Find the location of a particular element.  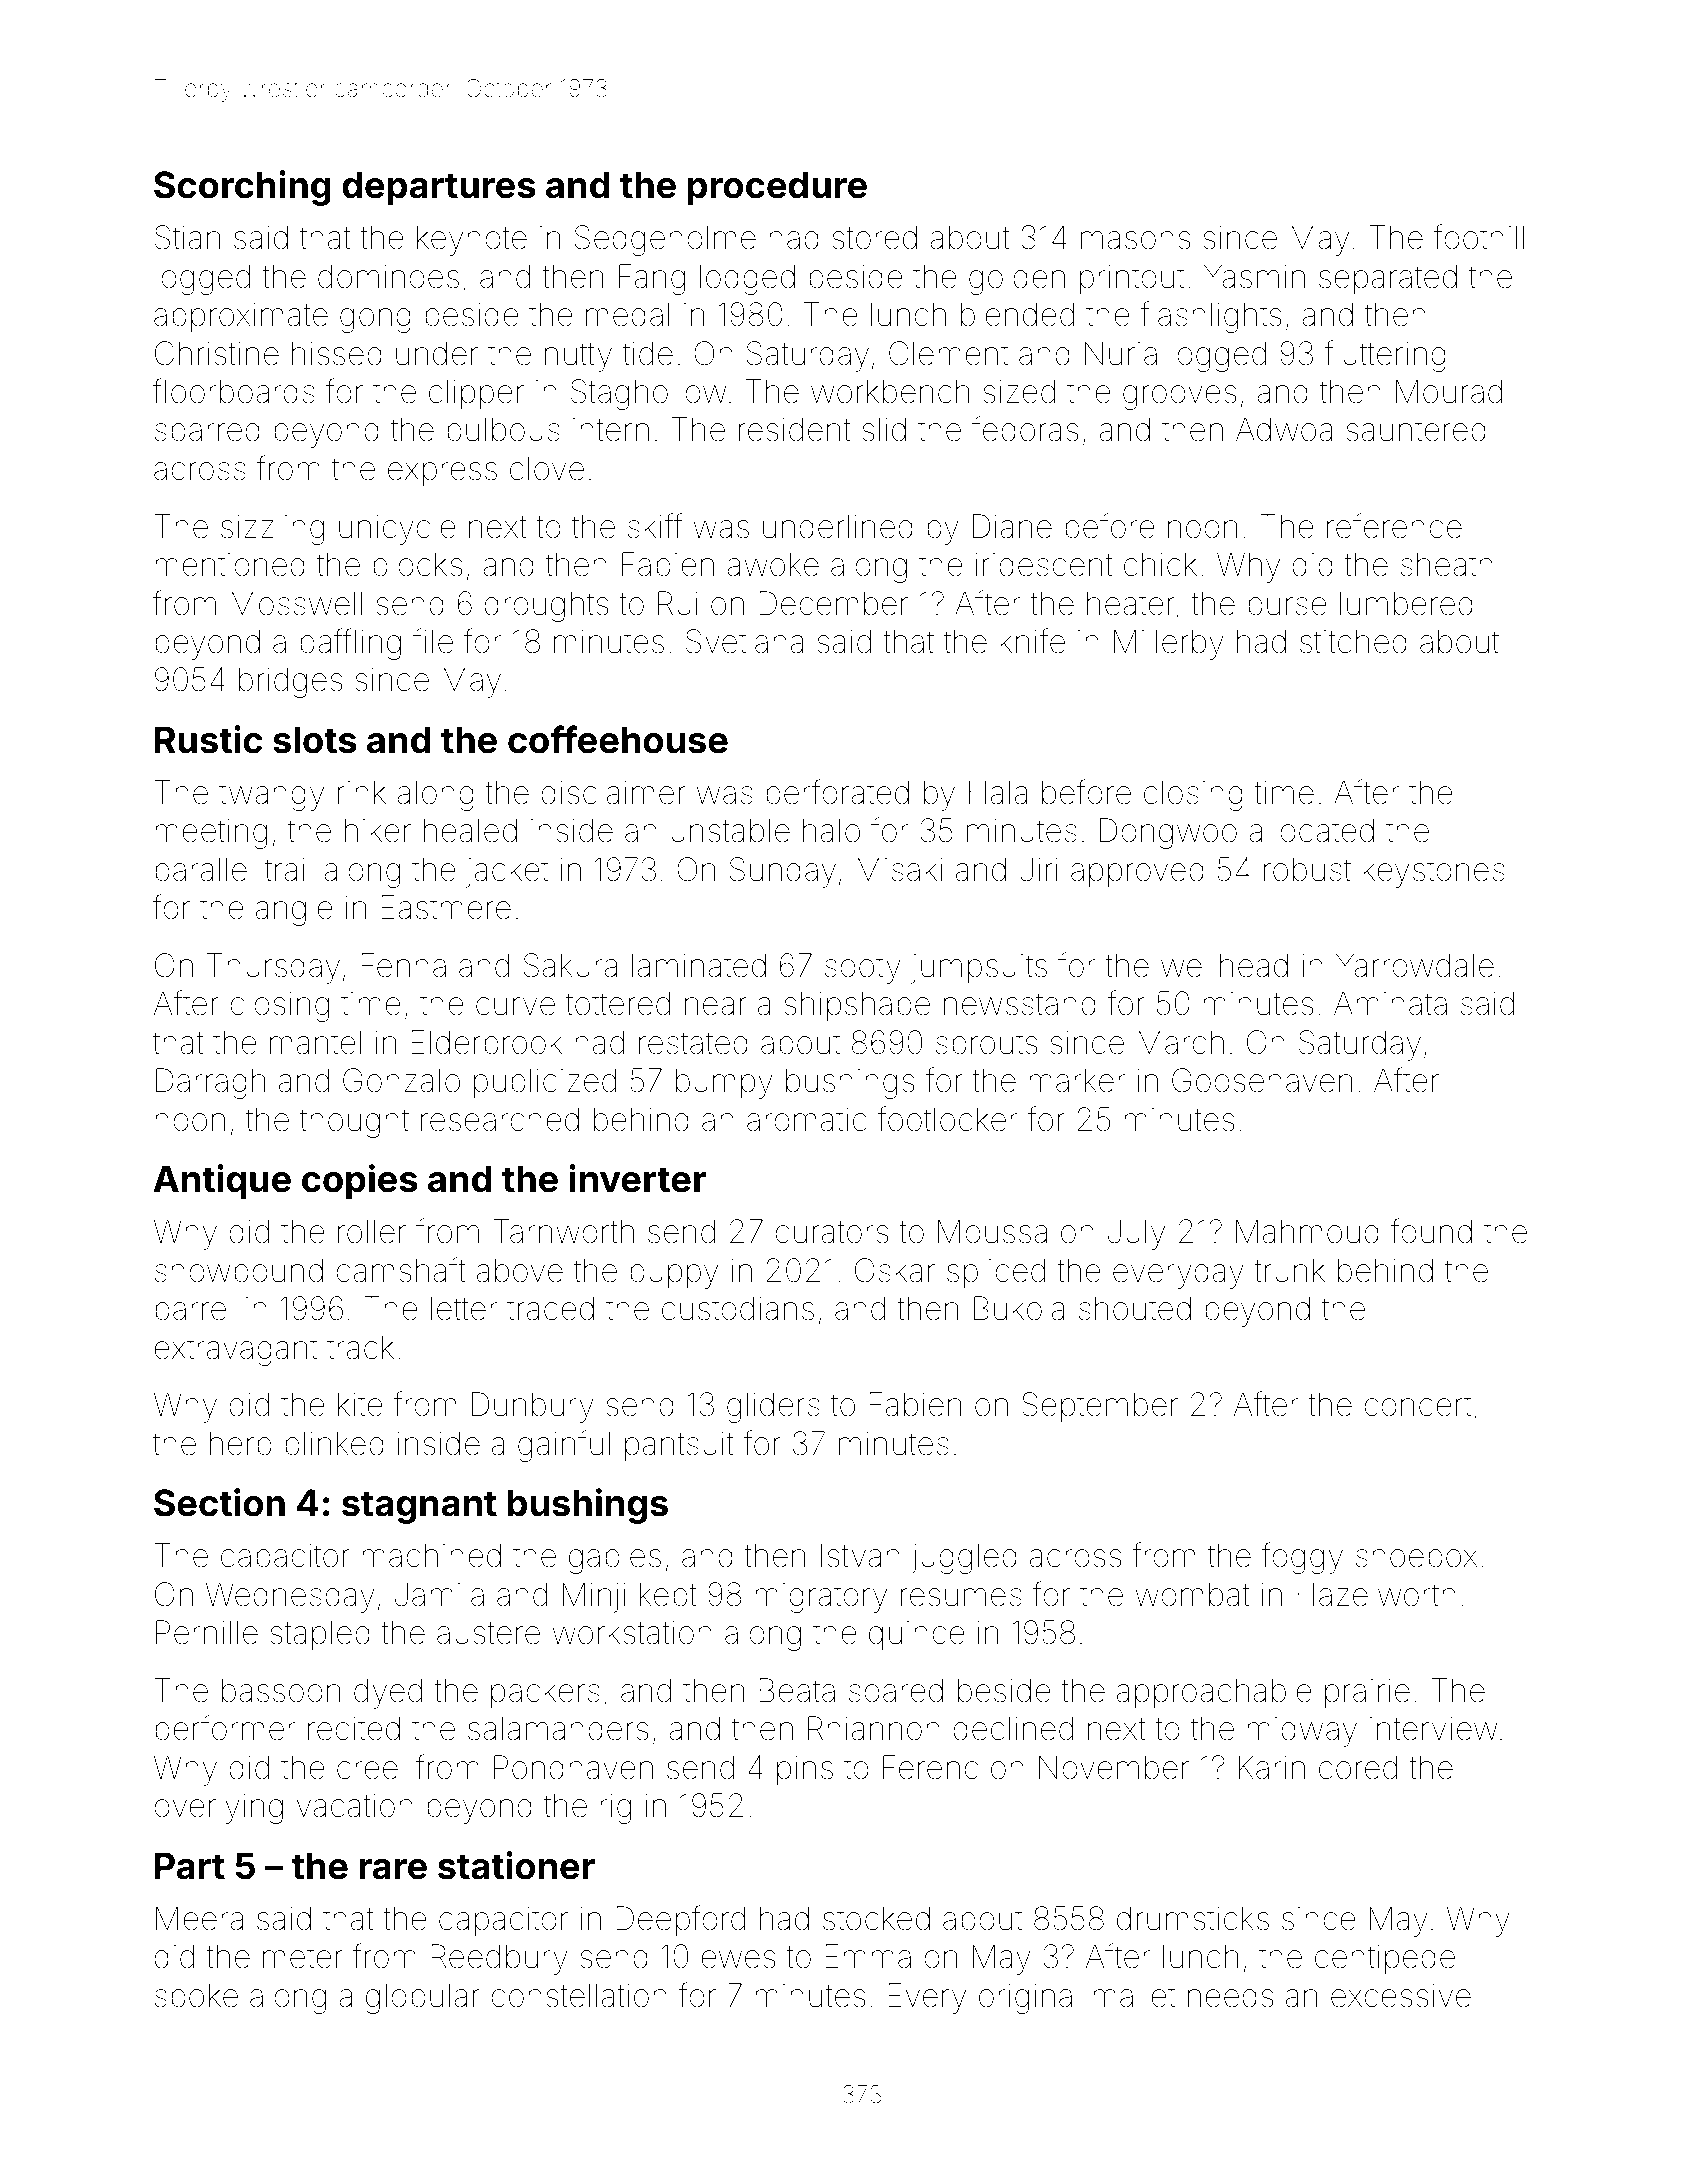

Stian is located at coordinates (187, 237).
